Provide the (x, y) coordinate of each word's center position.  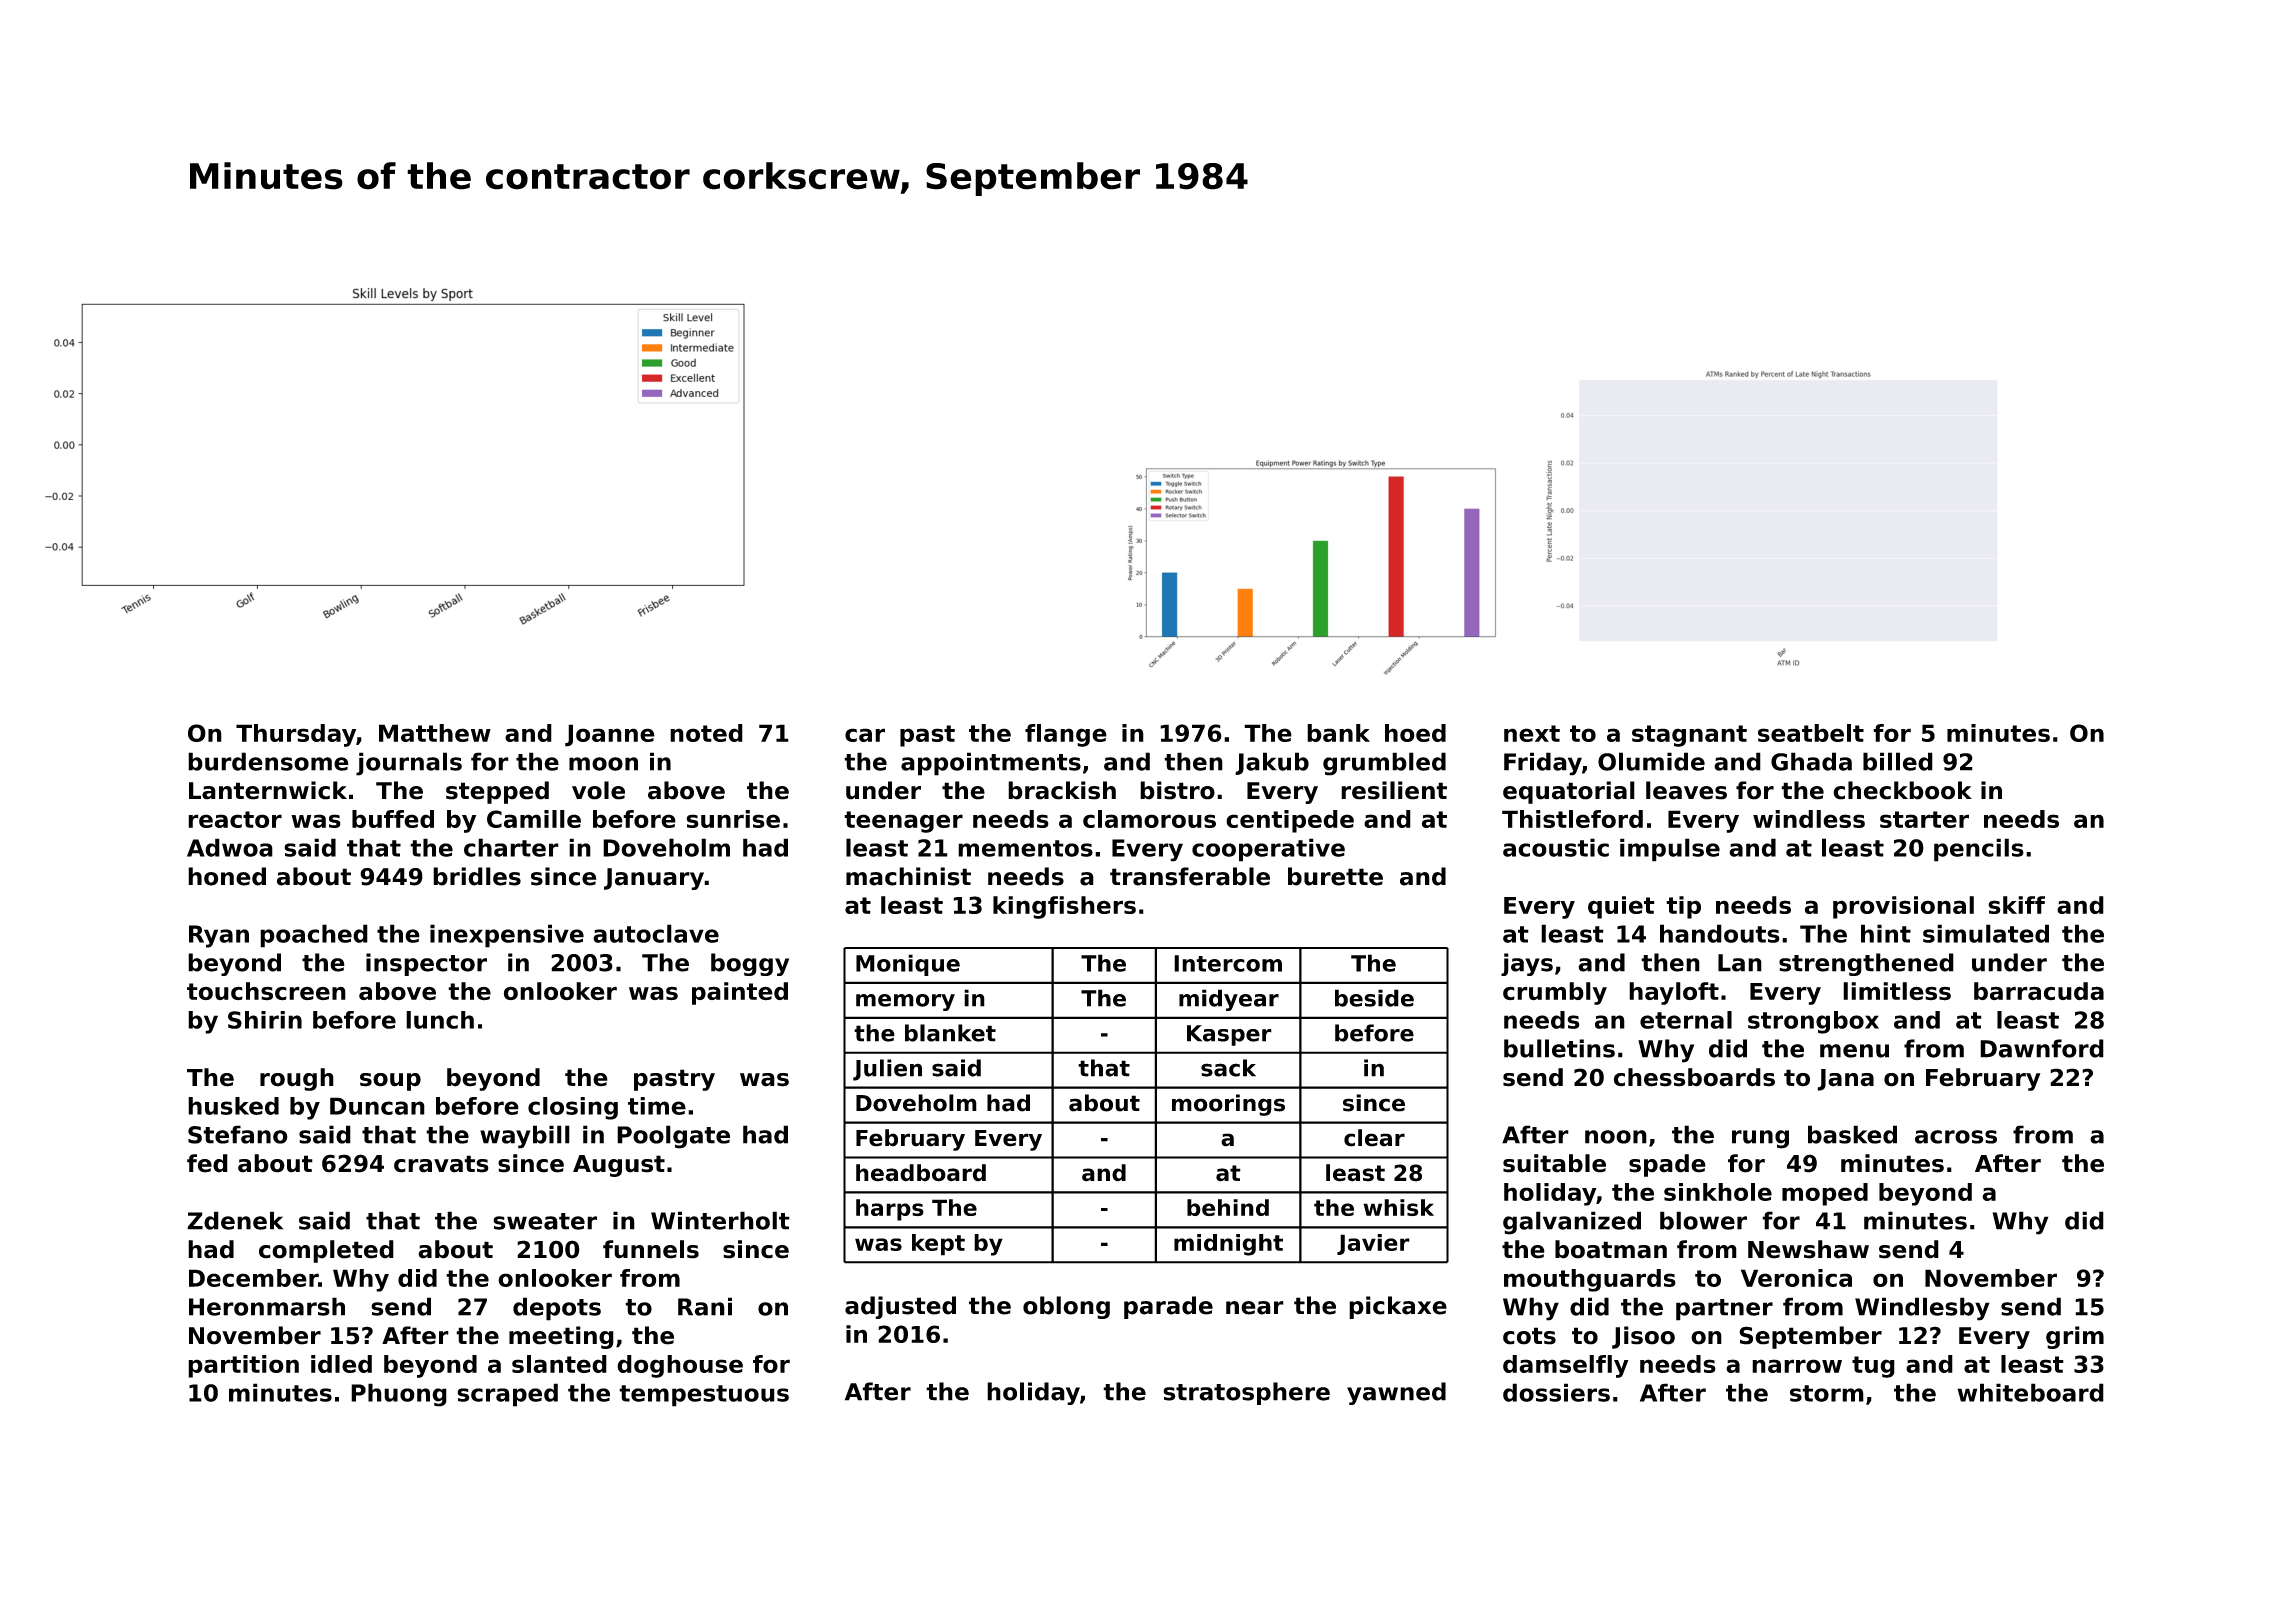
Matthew (435, 733)
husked (233, 1106)
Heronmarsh (267, 1306)
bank (1338, 733)
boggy (750, 964)
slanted (559, 1364)
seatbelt (1811, 733)
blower (1703, 1220)
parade (1168, 1307)
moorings (1228, 1105)
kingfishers (1064, 907)
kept (938, 1245)
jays (1527, 964)
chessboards (1694, 1077)
